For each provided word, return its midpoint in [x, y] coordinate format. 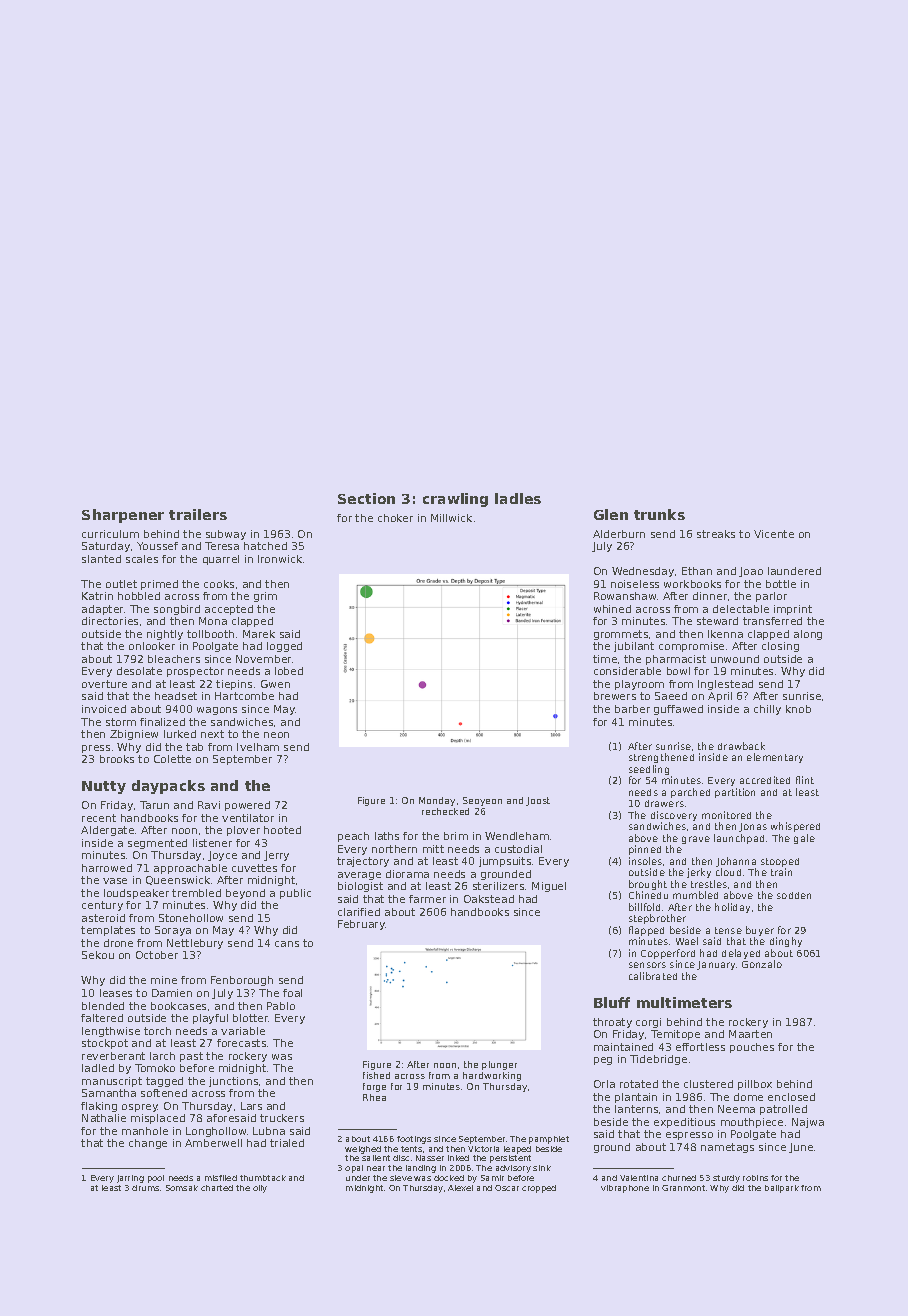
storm [121, 722]
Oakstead [489, 899]
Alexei [460, 1188]
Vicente [774, 534]
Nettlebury [195, 944]
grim [265, 597]
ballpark [782, 1189]
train [781, 872]
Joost [538, 801]
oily [260, 1189]
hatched [265, 546]
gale [804, 839]
